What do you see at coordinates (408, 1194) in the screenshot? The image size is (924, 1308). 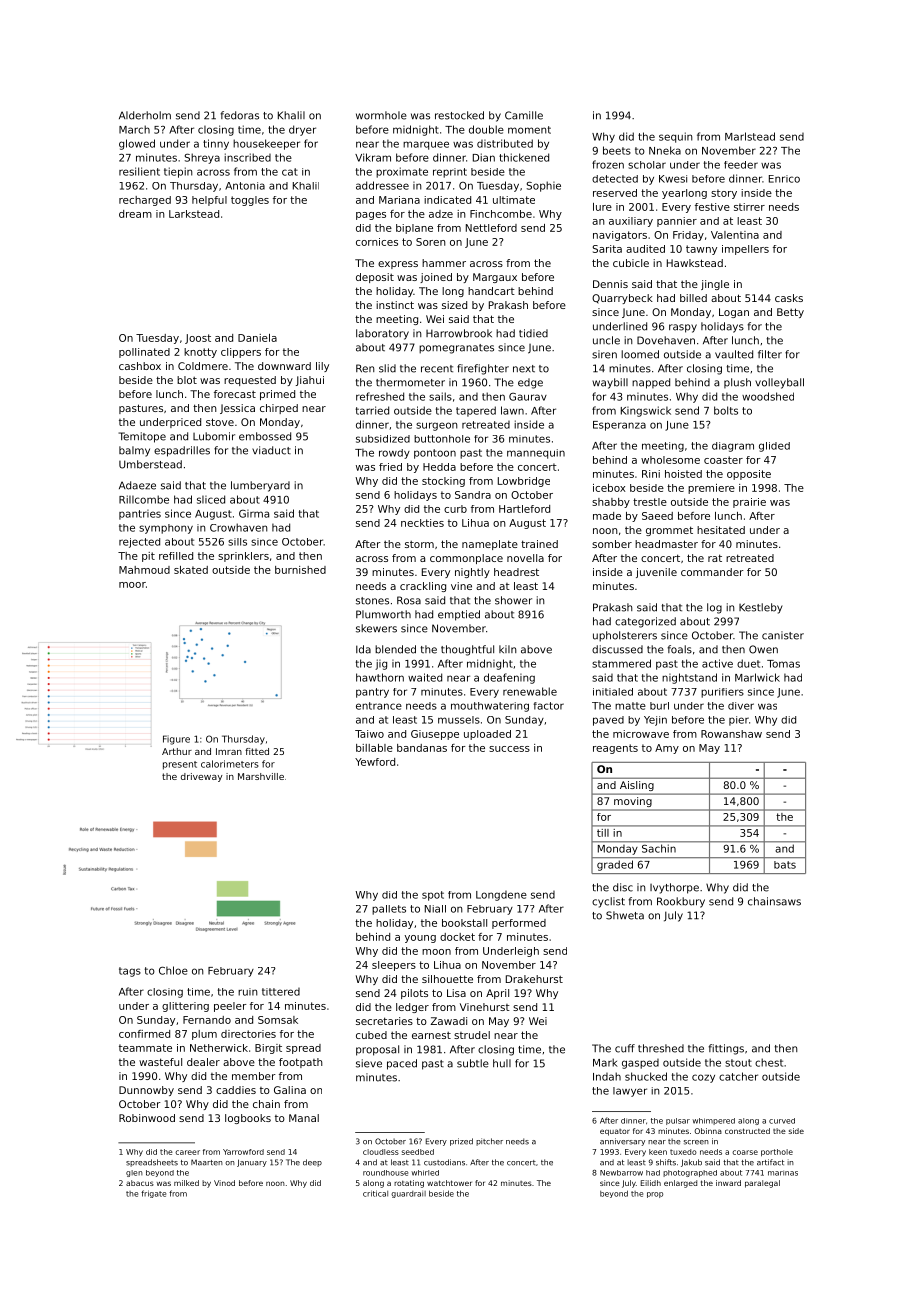 I see `guardrail` at bounding box center [408, 1194].
